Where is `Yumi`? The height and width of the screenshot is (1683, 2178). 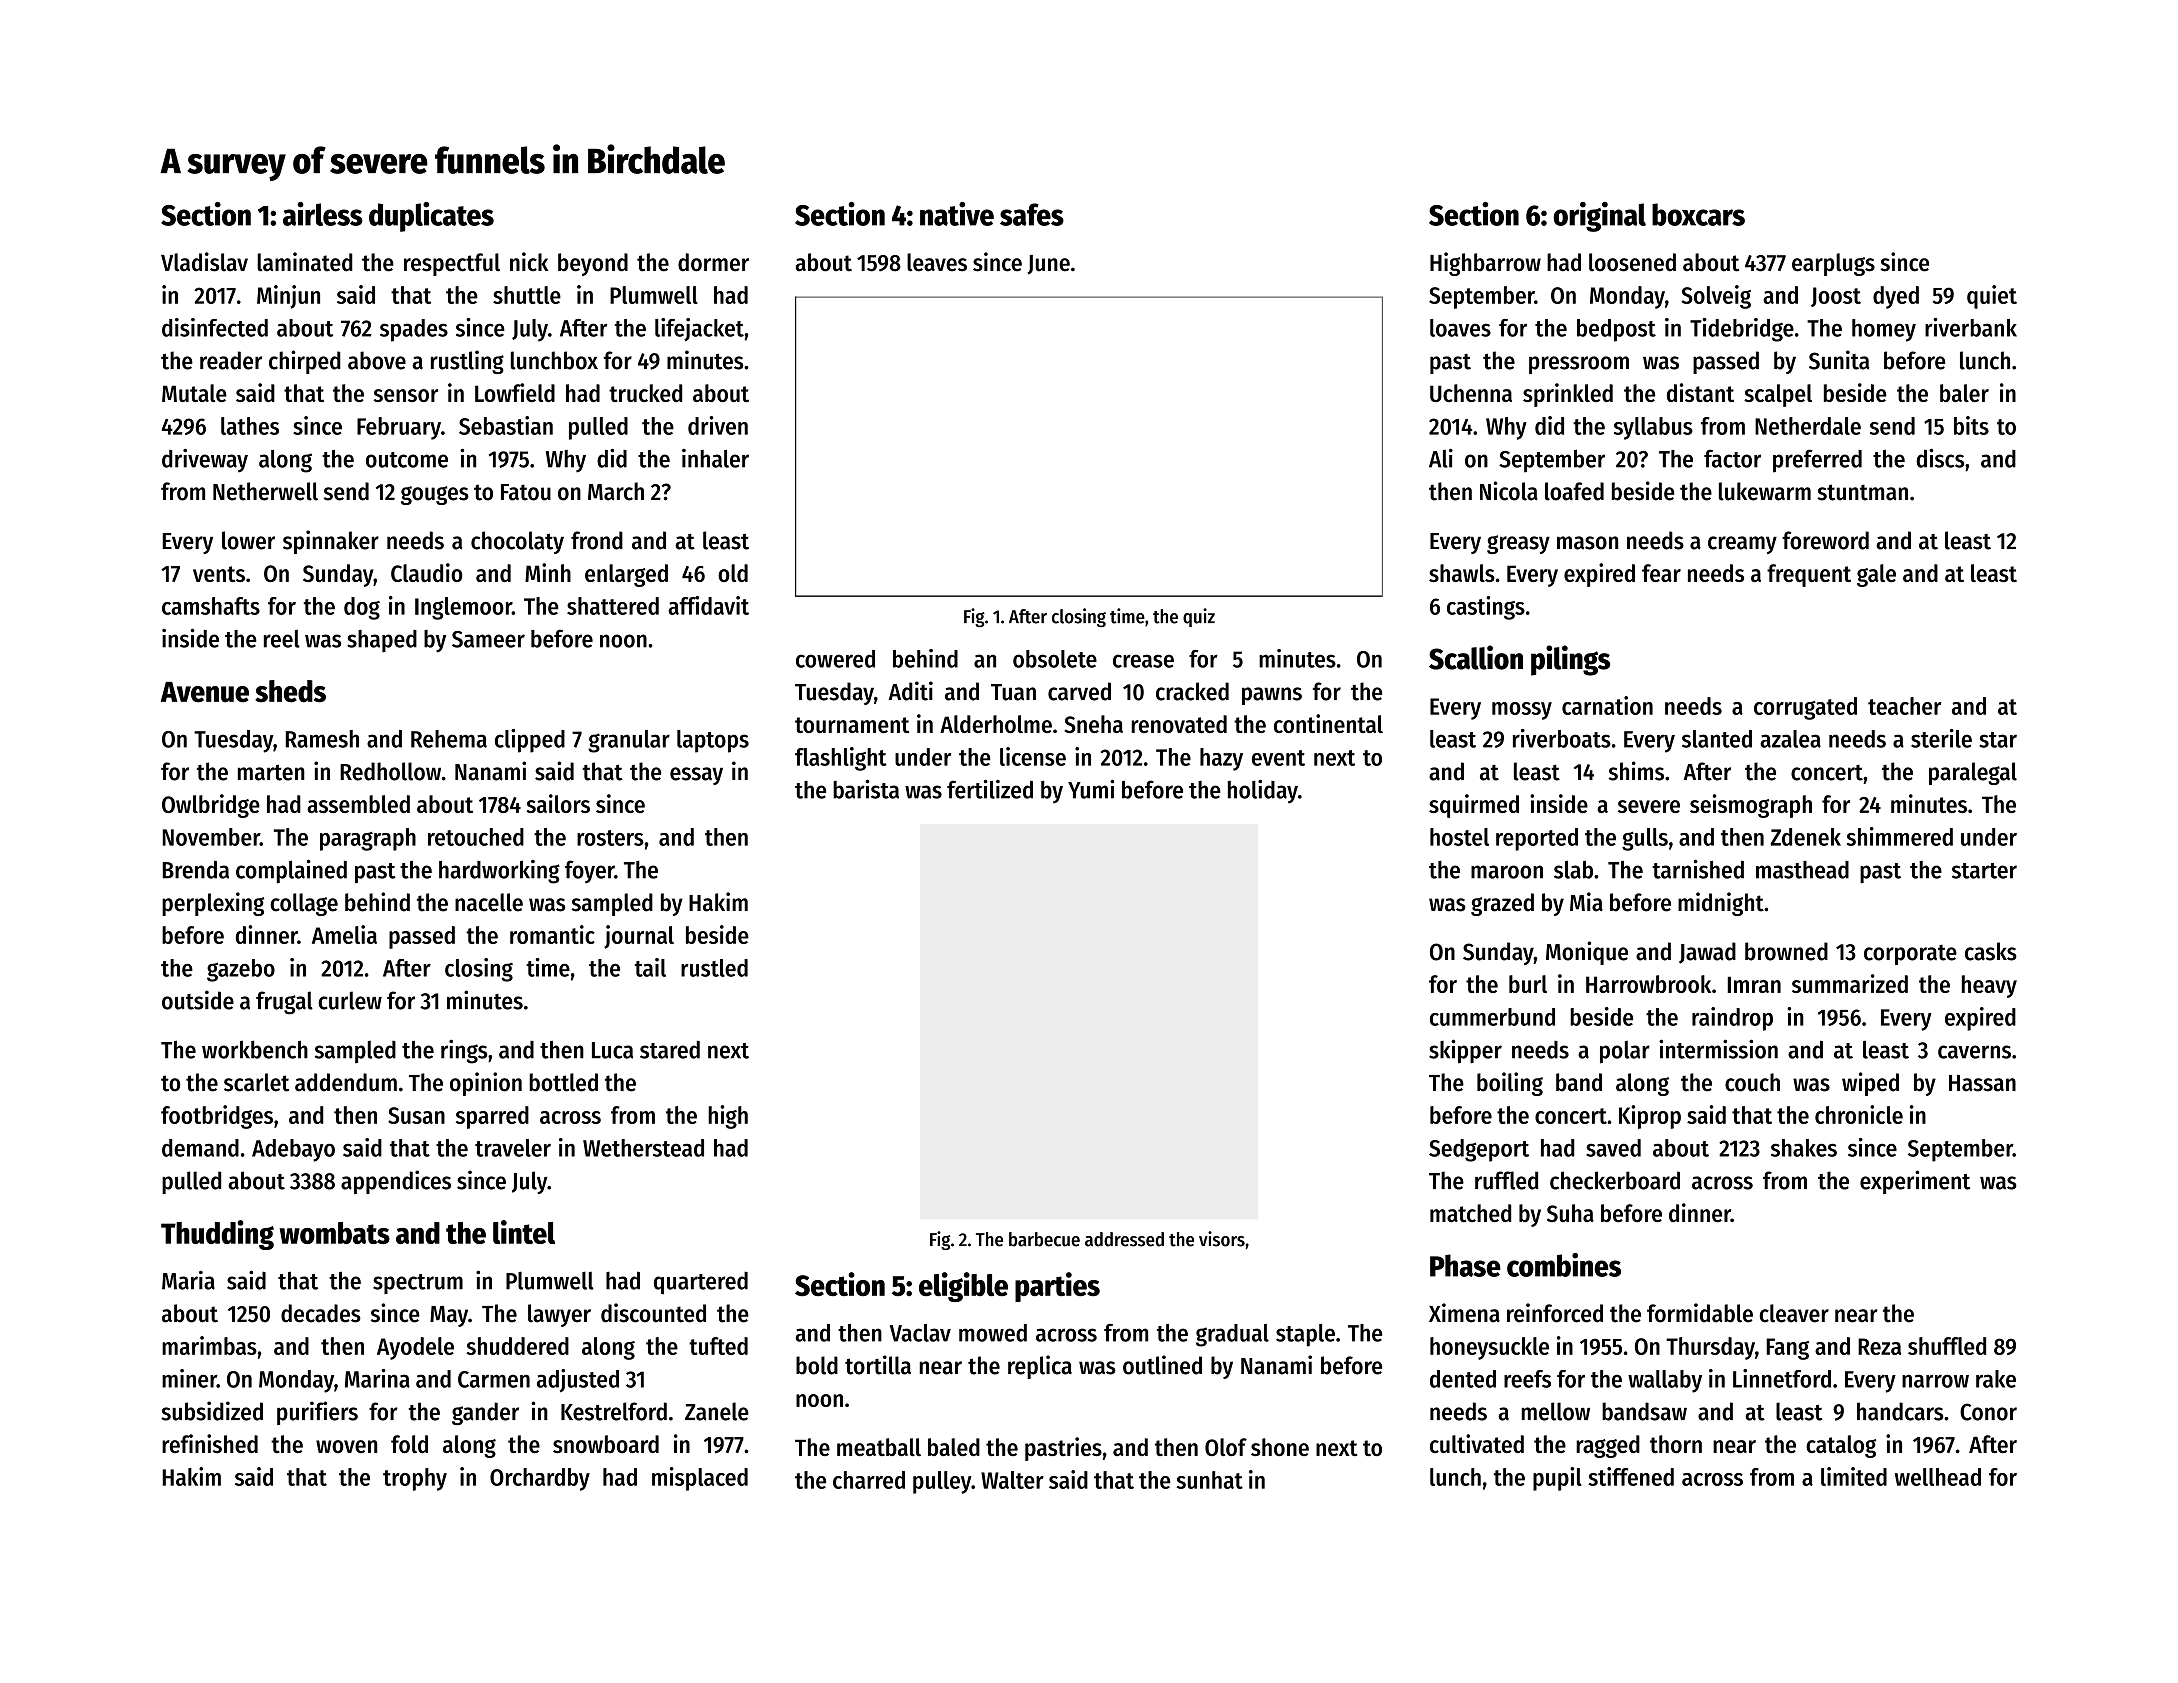 Yumi is located at coordinates (1091, 789).
